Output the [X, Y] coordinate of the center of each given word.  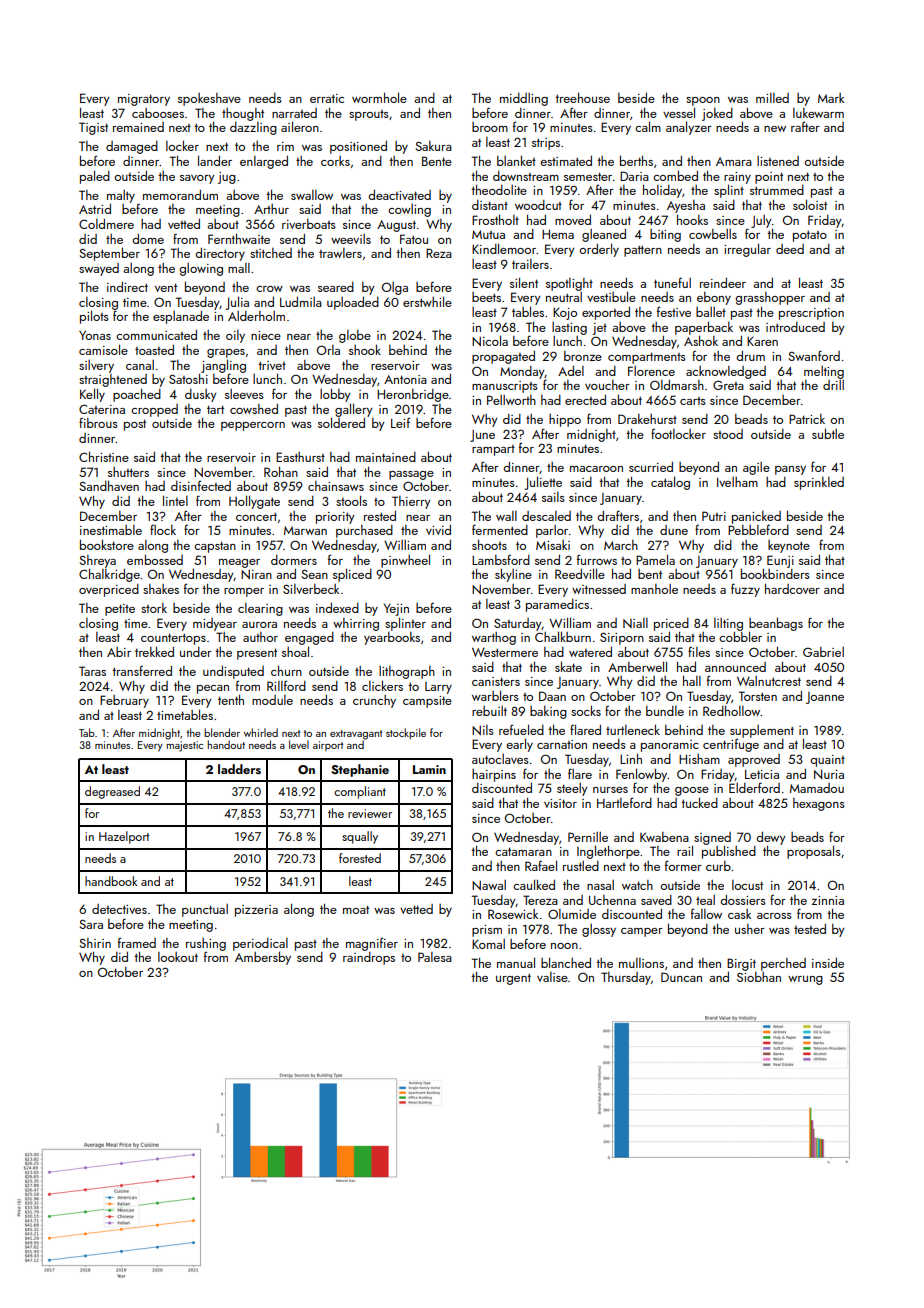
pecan [213, 689]
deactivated [399, 195]
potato [810, 236]
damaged [132, 147]
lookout [178, 957]
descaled [546, 516]
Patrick [807, 419]
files [699, 651]
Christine [104, 456]
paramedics [557, 605]
